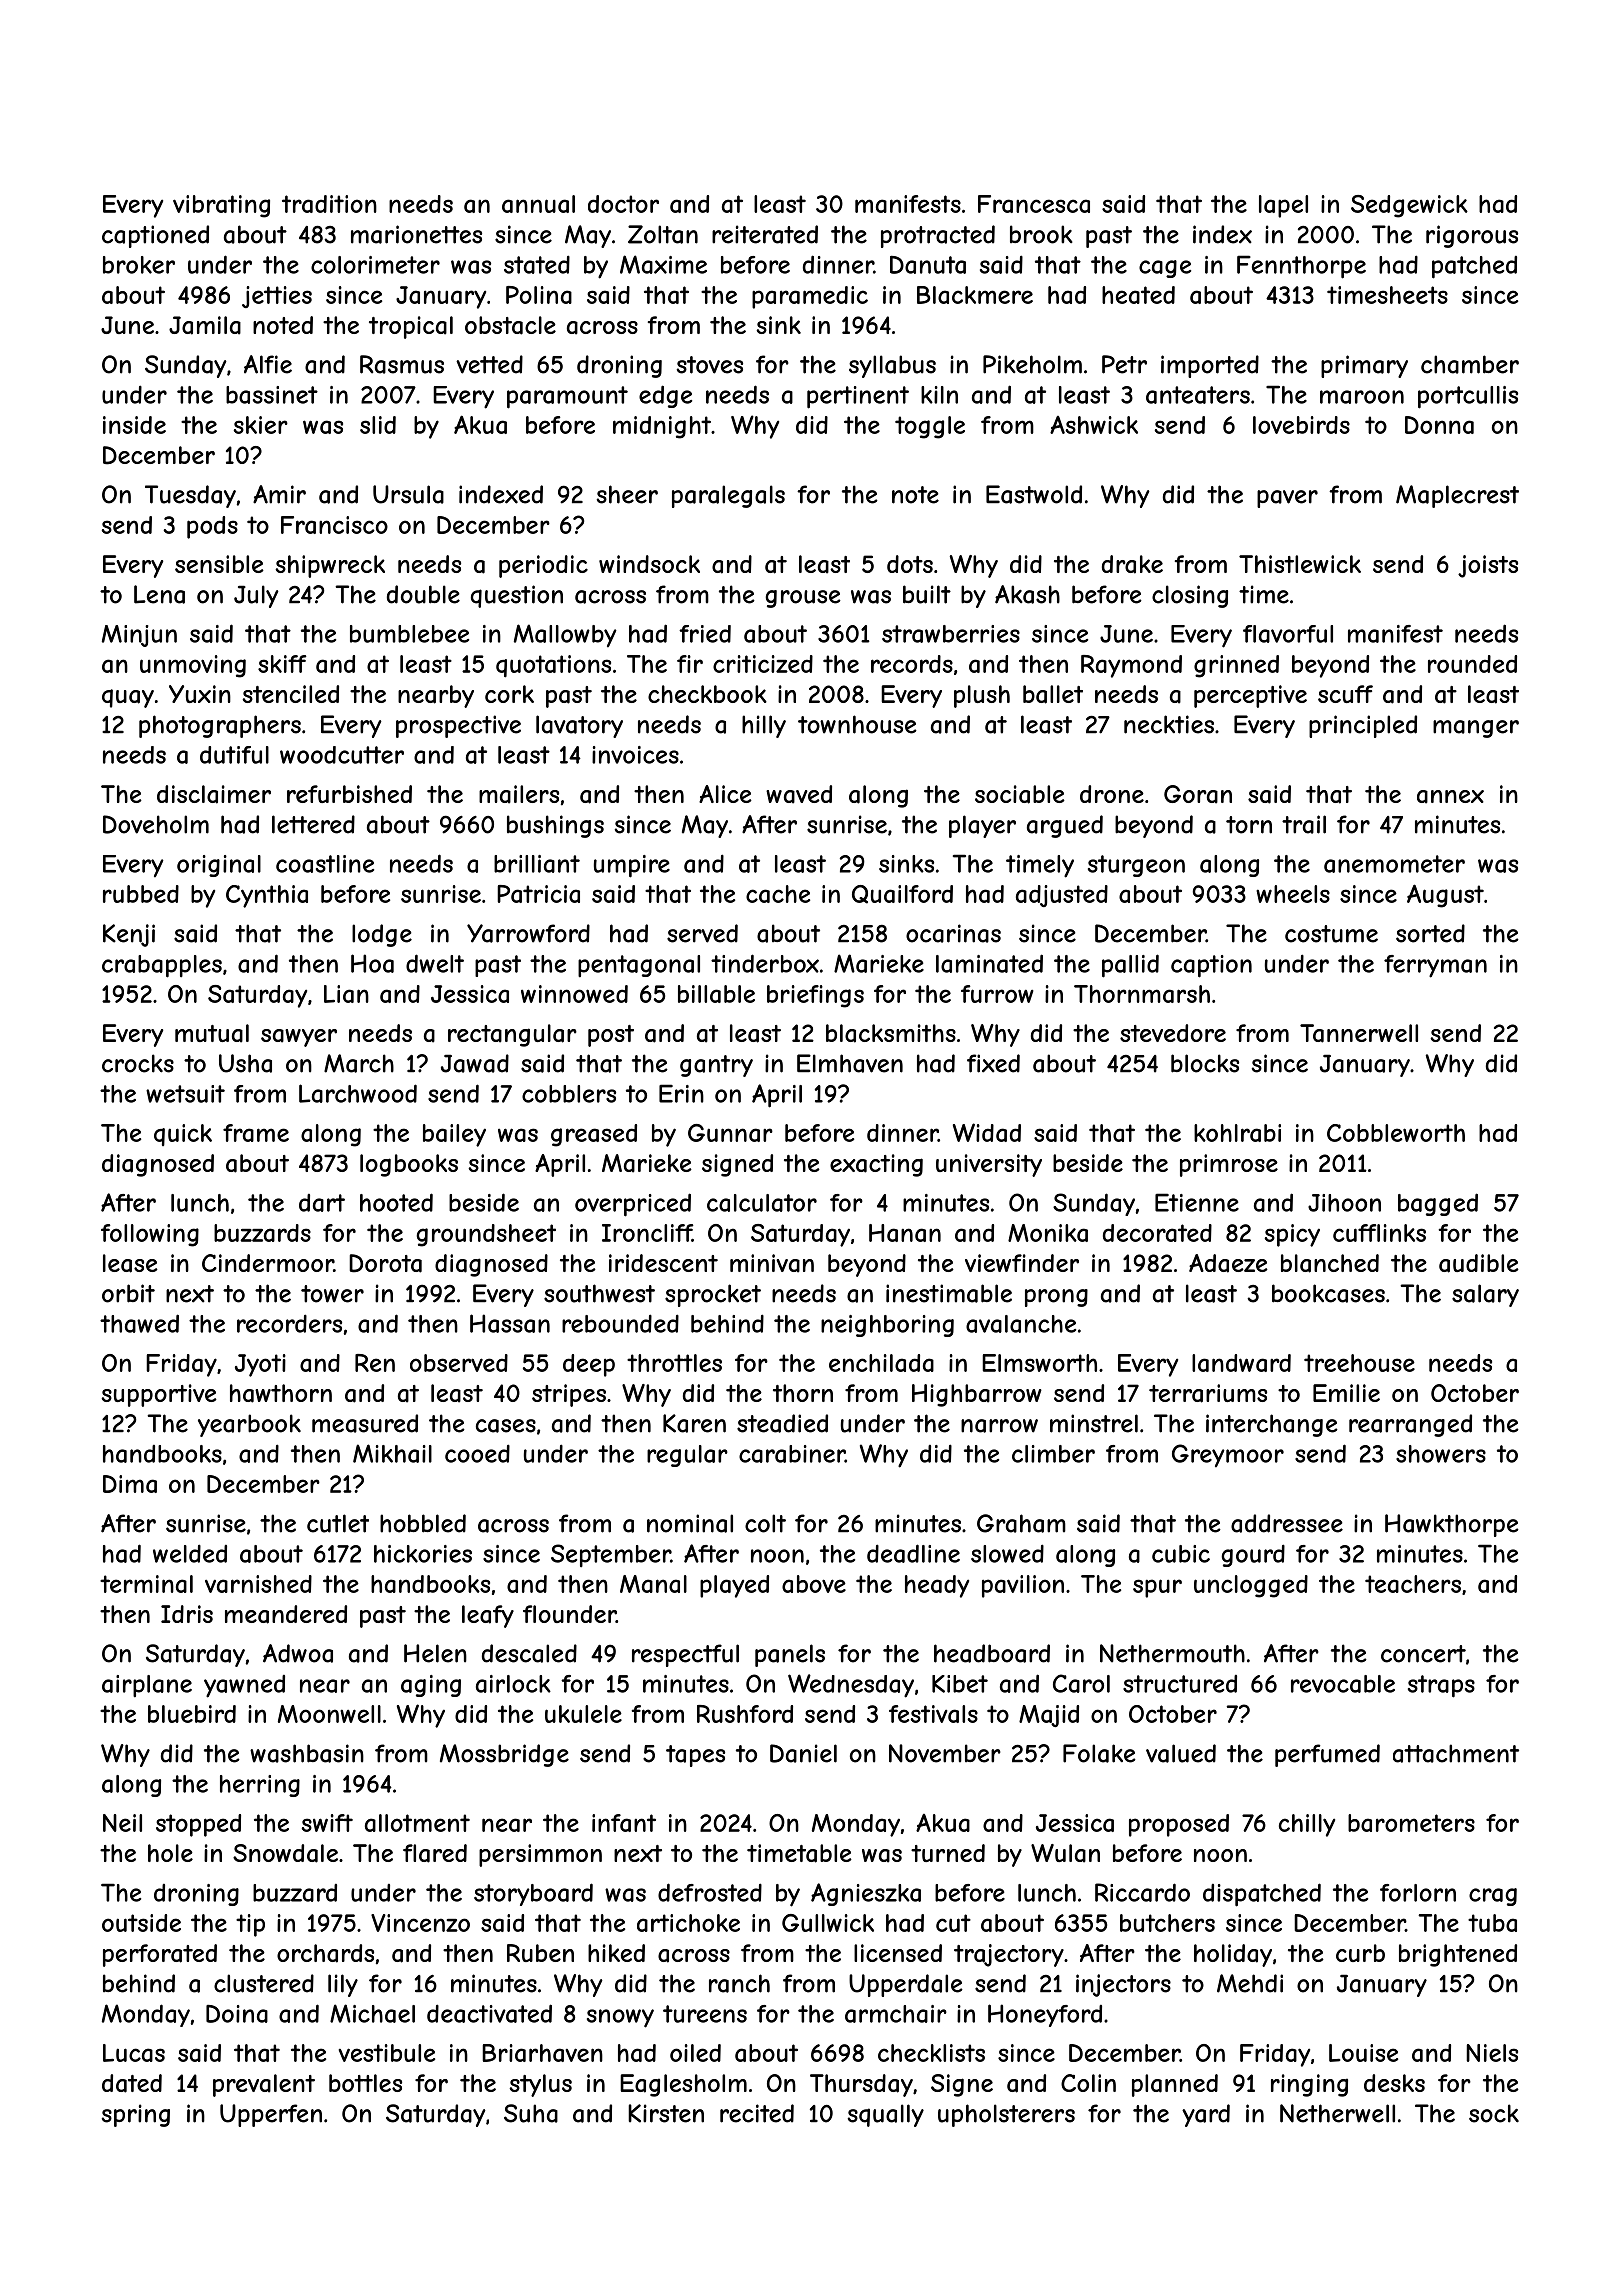 Image resolution: width=1620 pixels, height=2292 pixels. I want to click on vibrating, so click(221, 206).
